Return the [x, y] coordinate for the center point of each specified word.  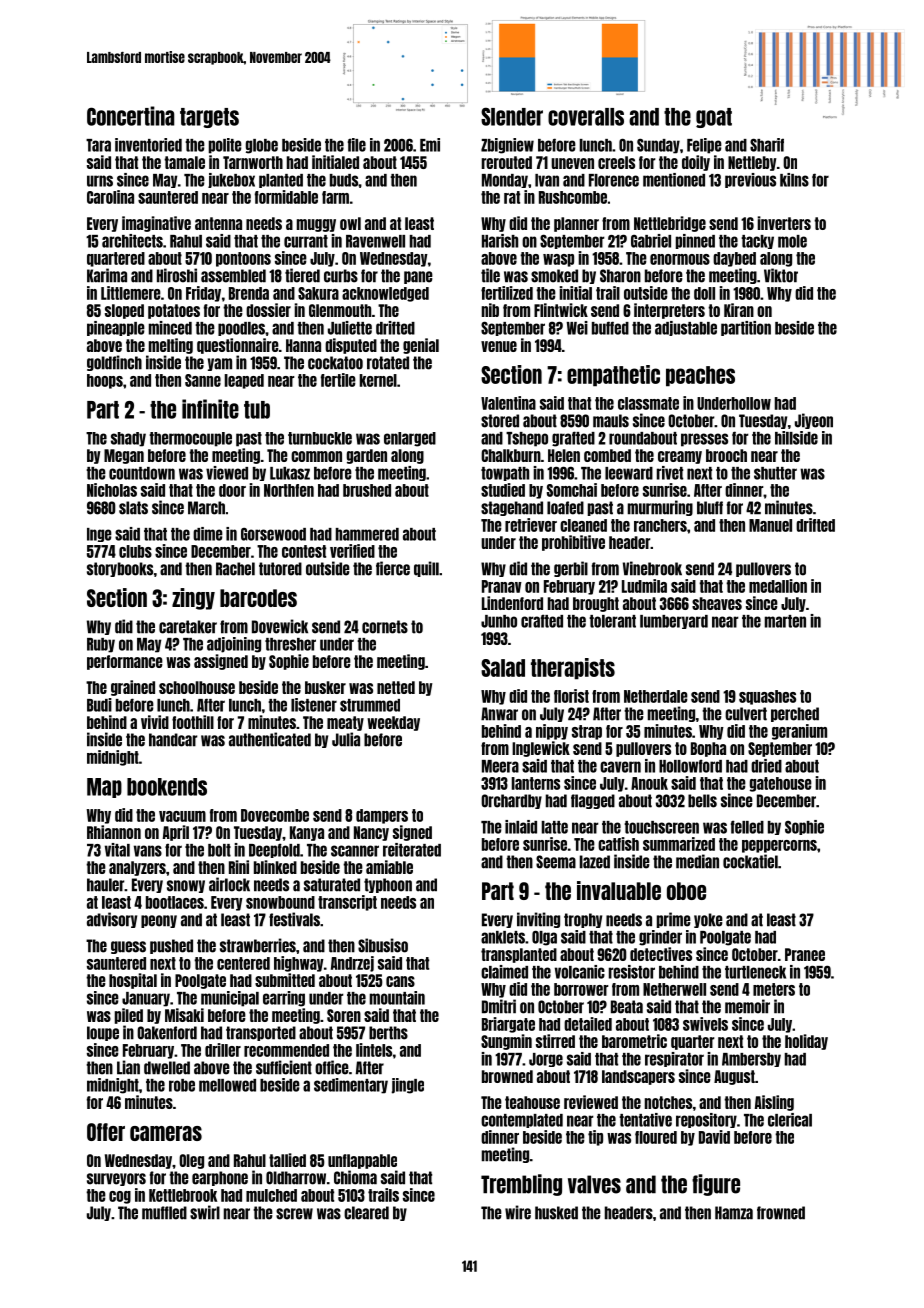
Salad [503, 668]
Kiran [739, 310]
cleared [366, 1213]
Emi [430, 145]
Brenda [249, 293]
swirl [205, 1212]
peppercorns [779, 846]
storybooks [120, 569]
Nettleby [752, 163]
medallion [778, 586]
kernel [378, 380]
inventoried [148, 145]
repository [706, 1120]
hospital [133, 981]
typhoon [388, 885]
